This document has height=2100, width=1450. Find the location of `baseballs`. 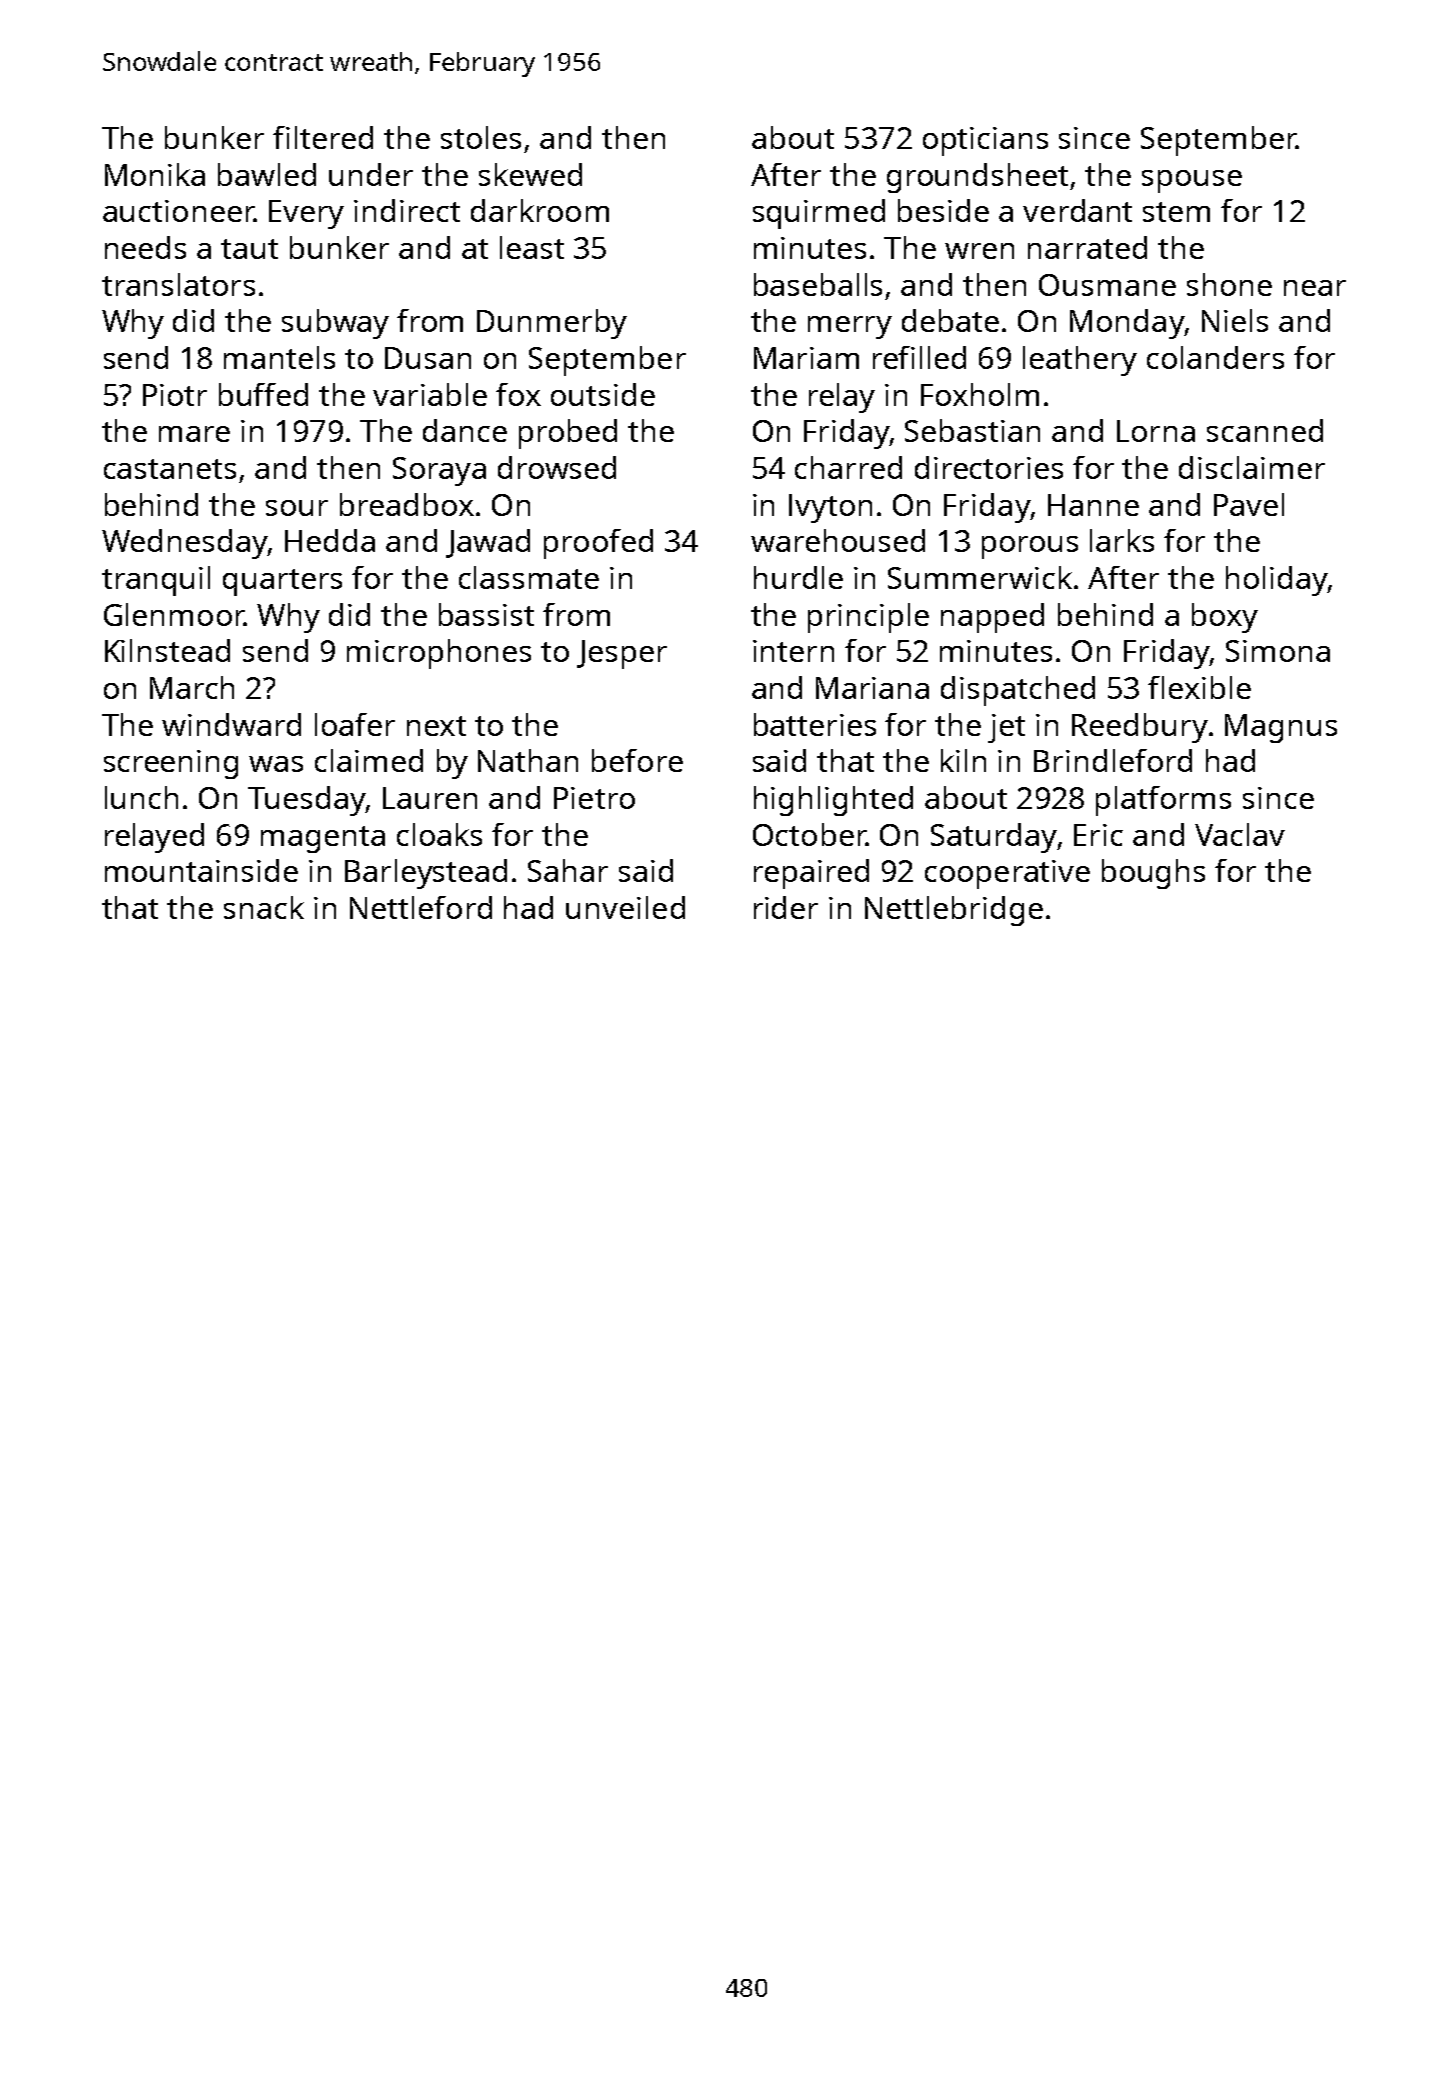

baseballs is located at coordinates (818, 284).
